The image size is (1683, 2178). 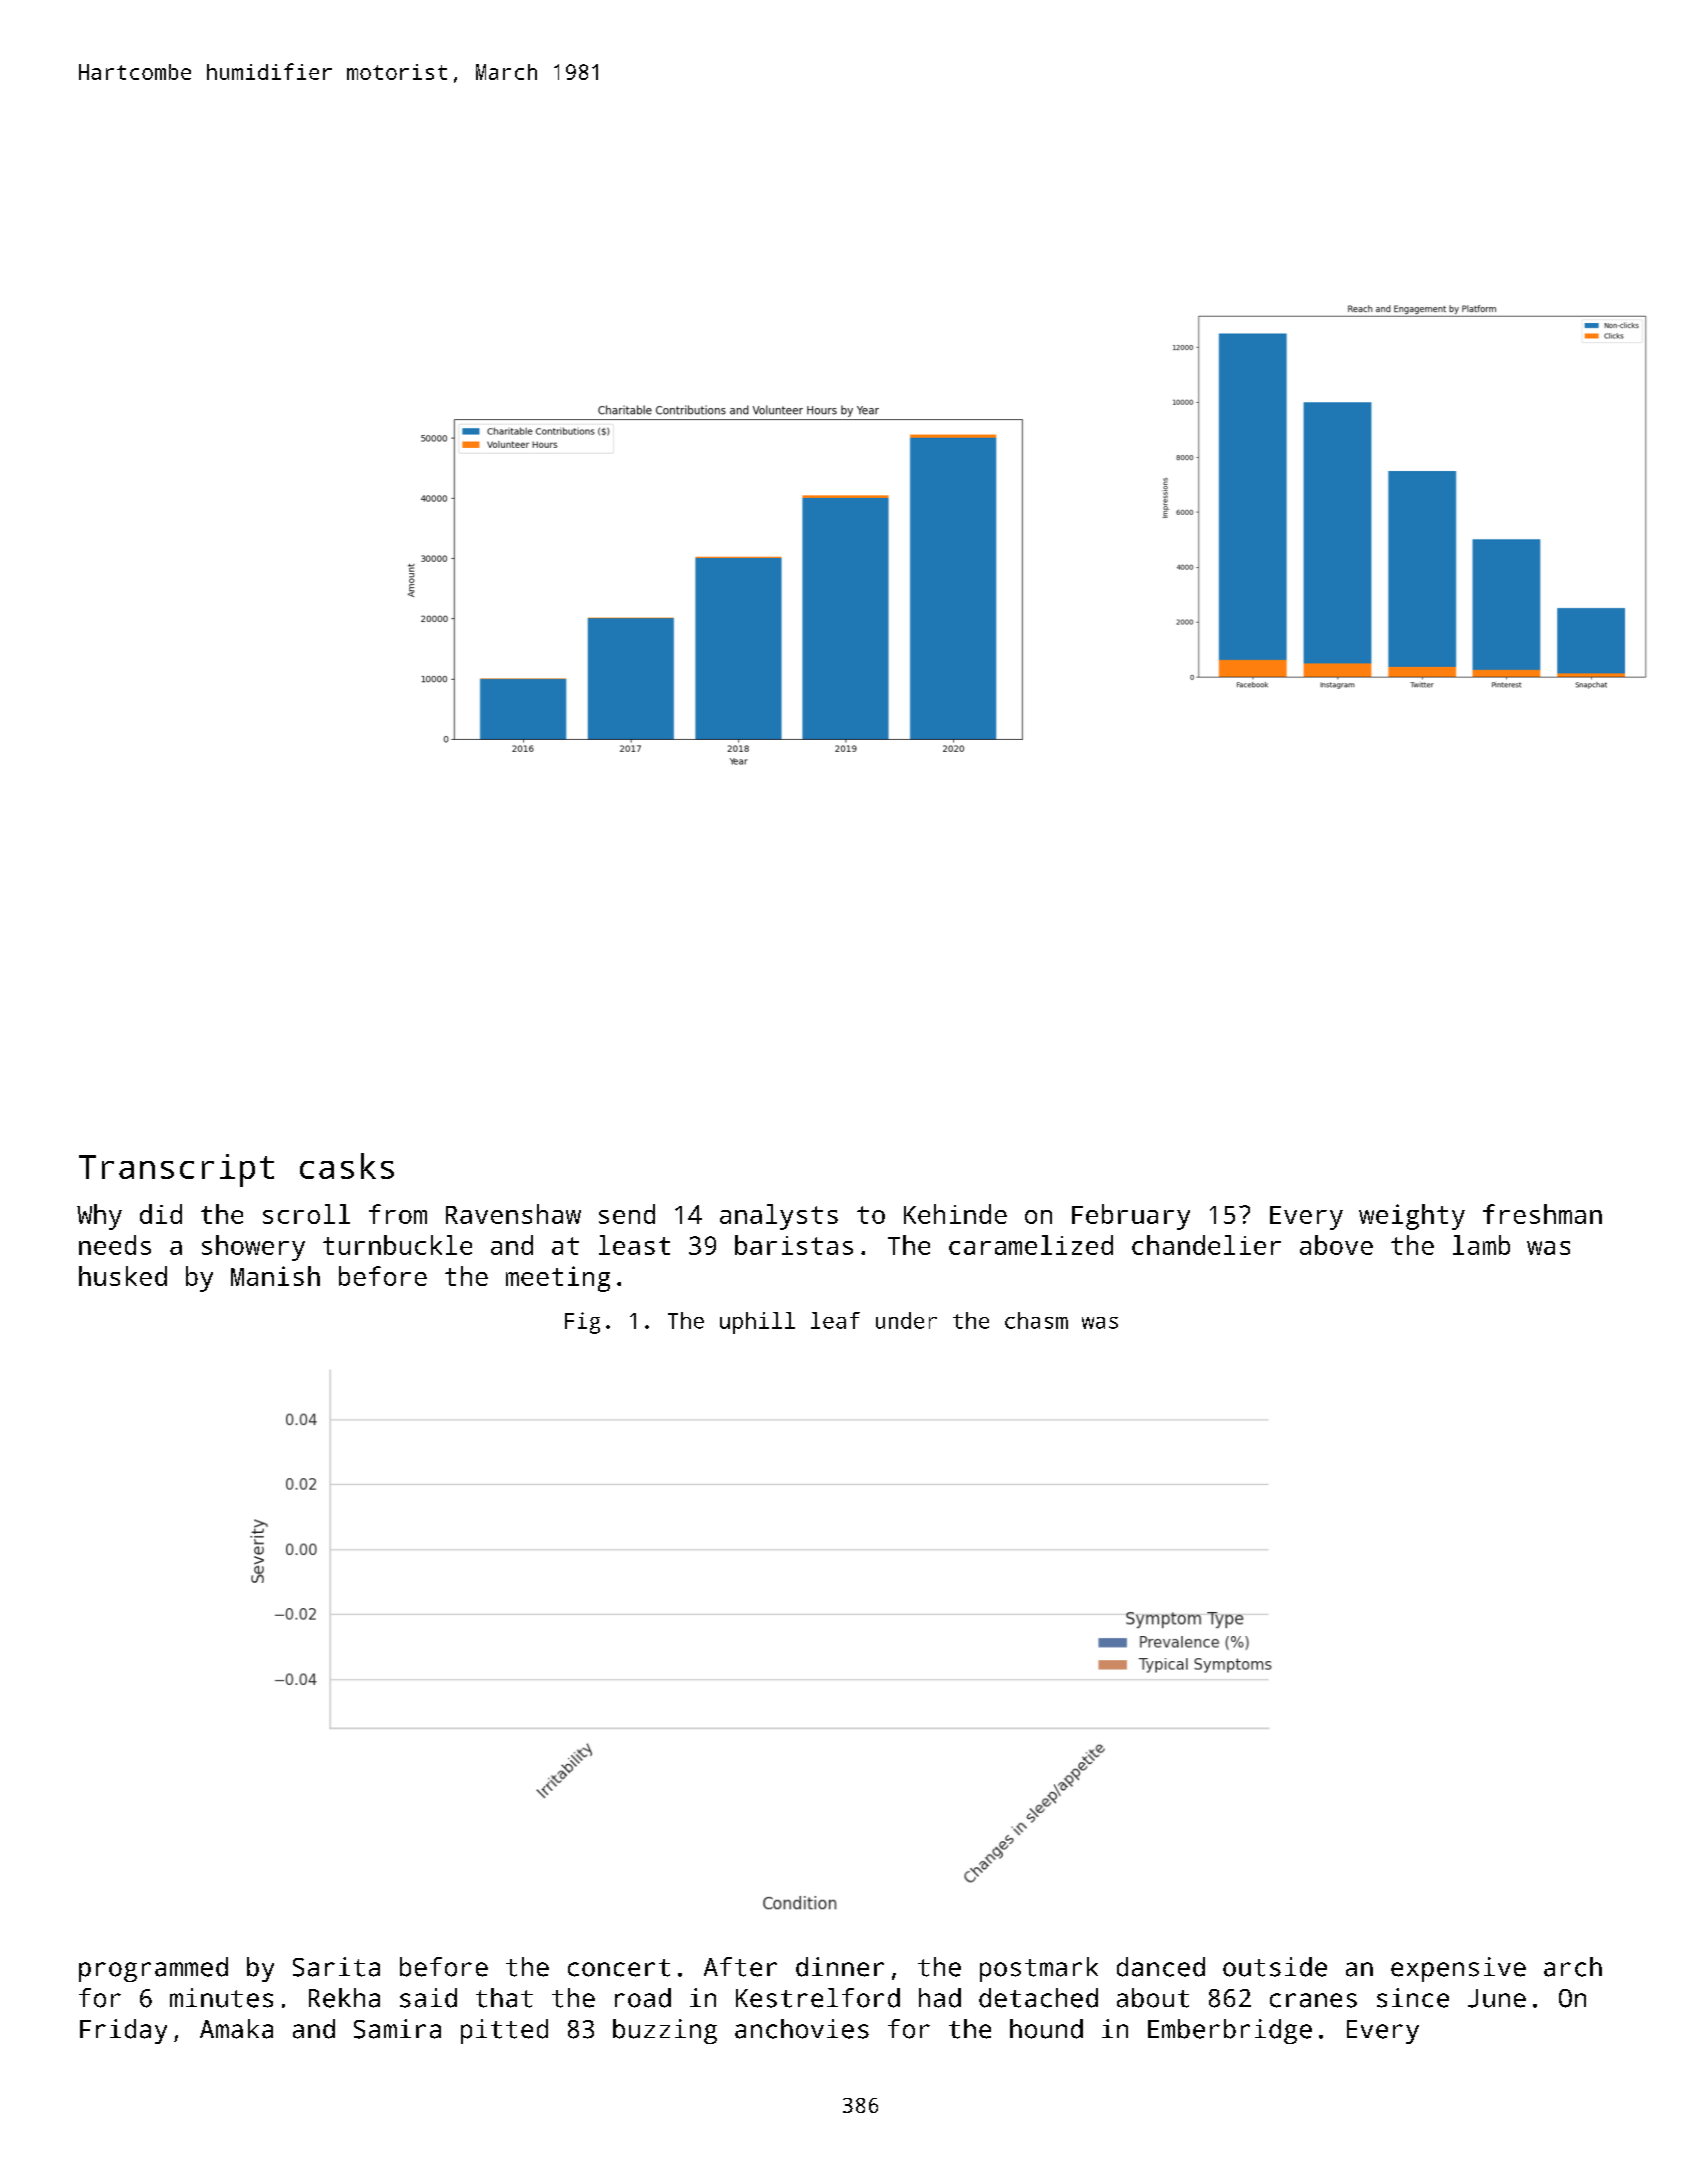 What do you see at coordinates (275, 1276) in the screenshot?
I see `Manish` at bounding box center [275, 1276].
